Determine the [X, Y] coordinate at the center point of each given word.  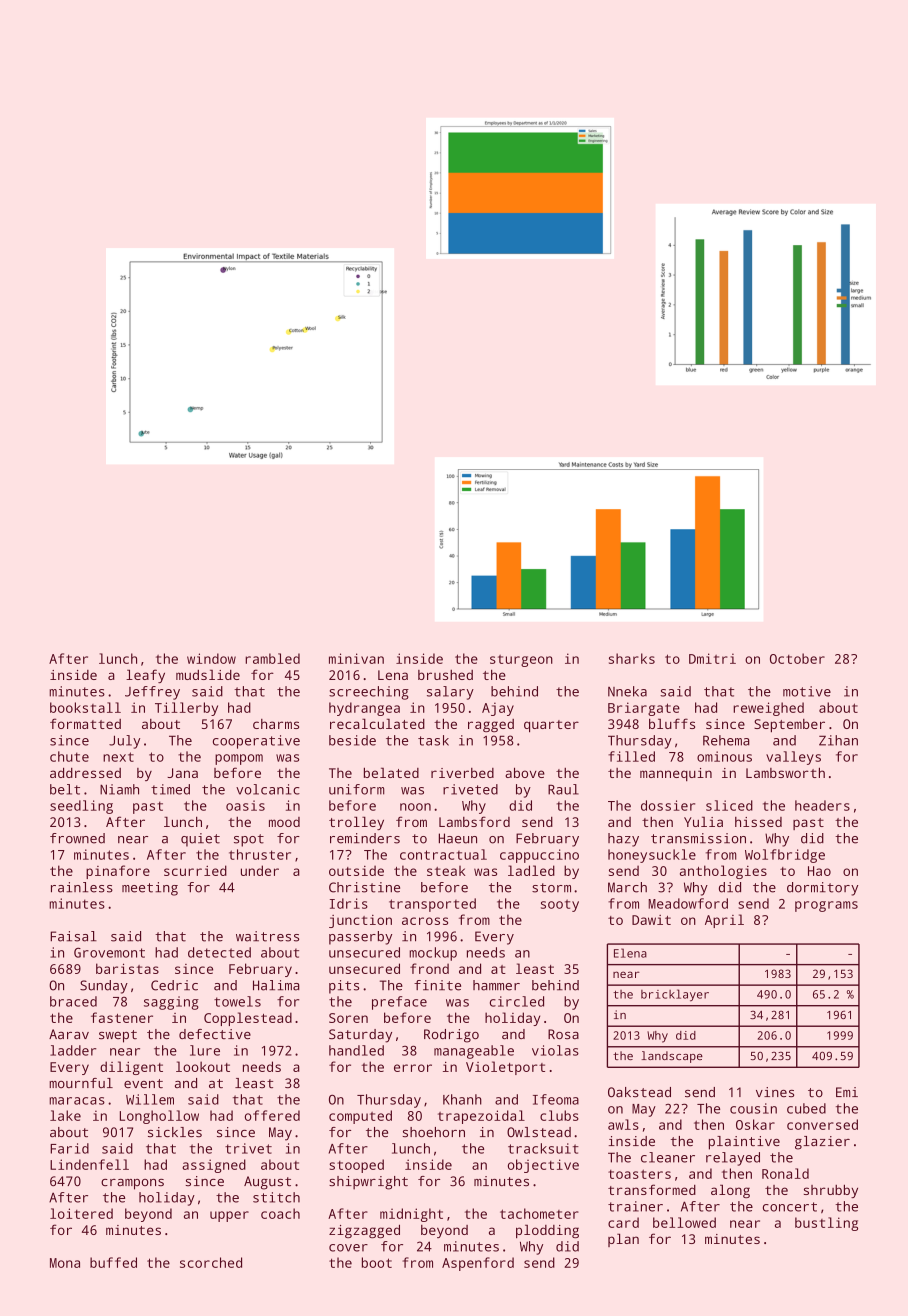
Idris [349, 903]
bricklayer [675, 995]
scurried [195, 870]
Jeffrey [152, 693]
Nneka [627, 691]
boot [377, 1262]
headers [822, 805]
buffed [113, 1262]
